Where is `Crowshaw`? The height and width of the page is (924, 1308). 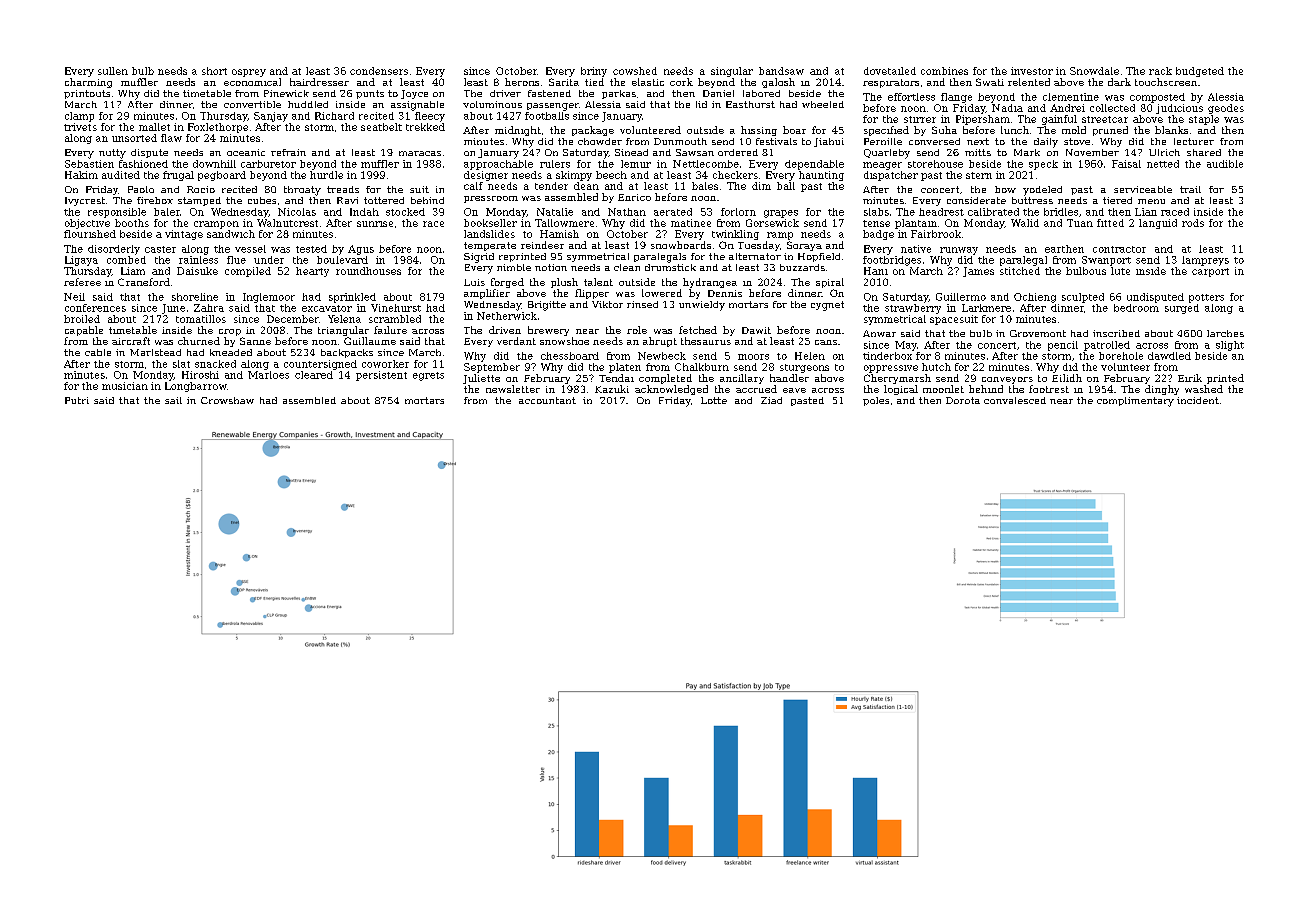
Crowshaw is located at coordinates (227, 400).
